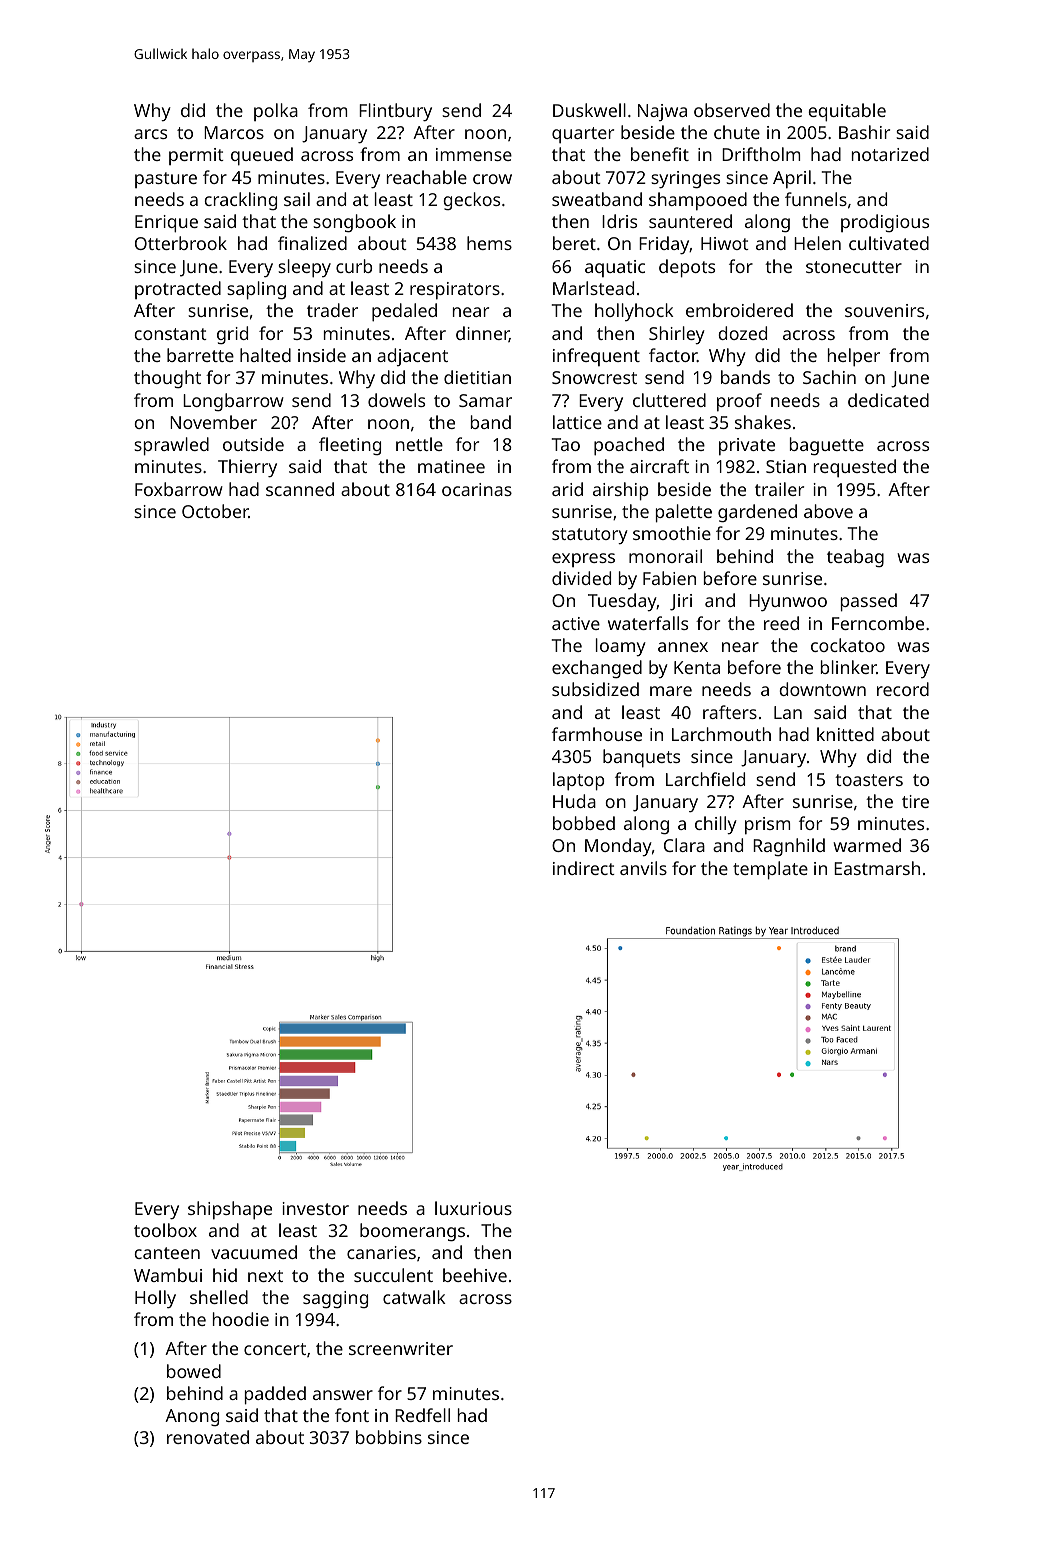  What do you see at coordinates (247, 468) in the page?
I see `Thierry` at bounding box center [247, 468].
